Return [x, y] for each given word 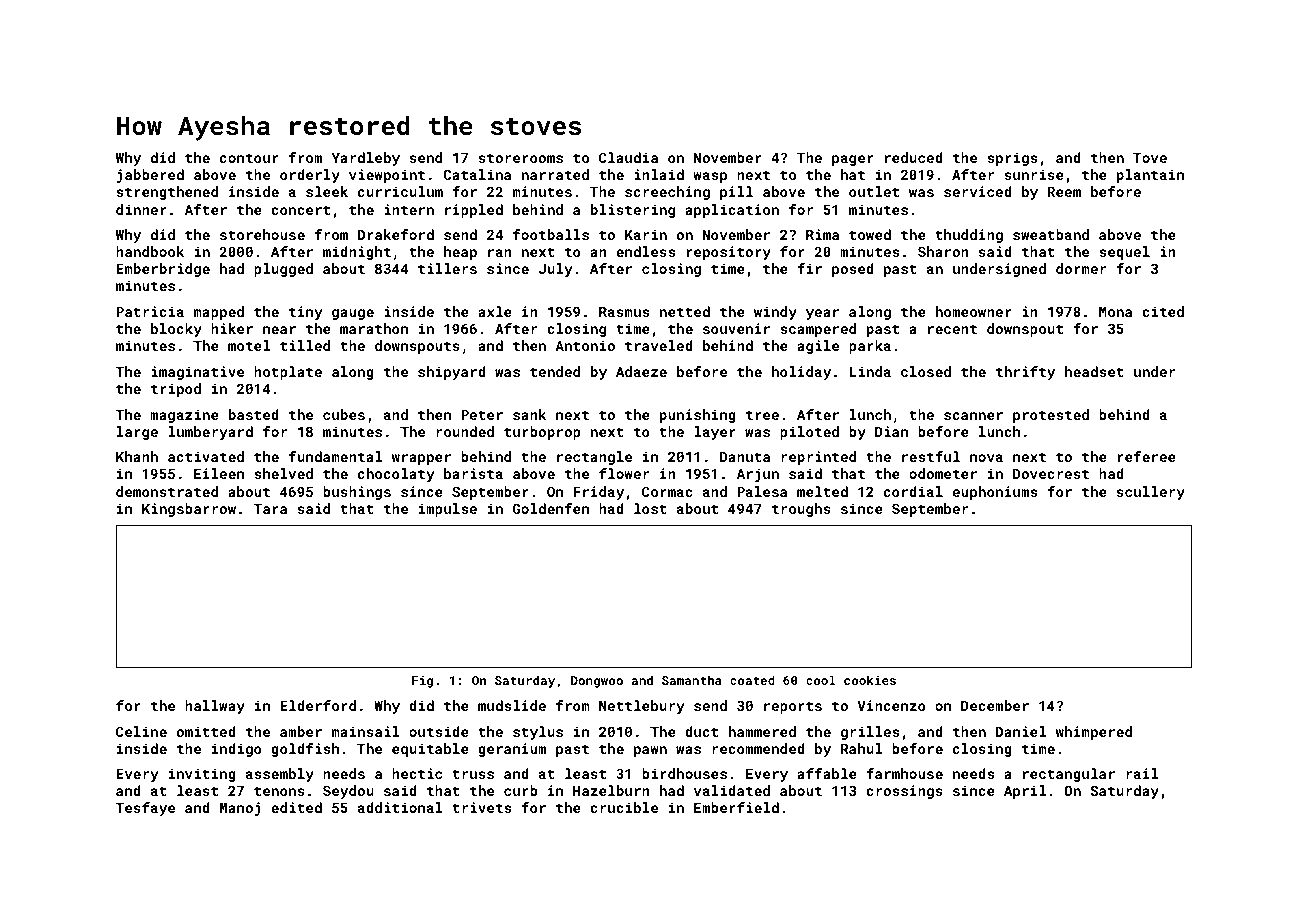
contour [249, 158]
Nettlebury [642, 707]
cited [1163, 311]
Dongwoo [597, 682]
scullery [1151, 493]
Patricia [150, 311]
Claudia [628, 157]
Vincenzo [891, 705]
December [995, 705]
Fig [422, 682]
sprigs [1012, 159]
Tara [270, 509]
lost [650, 508]
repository [729, 253]
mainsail [366, 731]
